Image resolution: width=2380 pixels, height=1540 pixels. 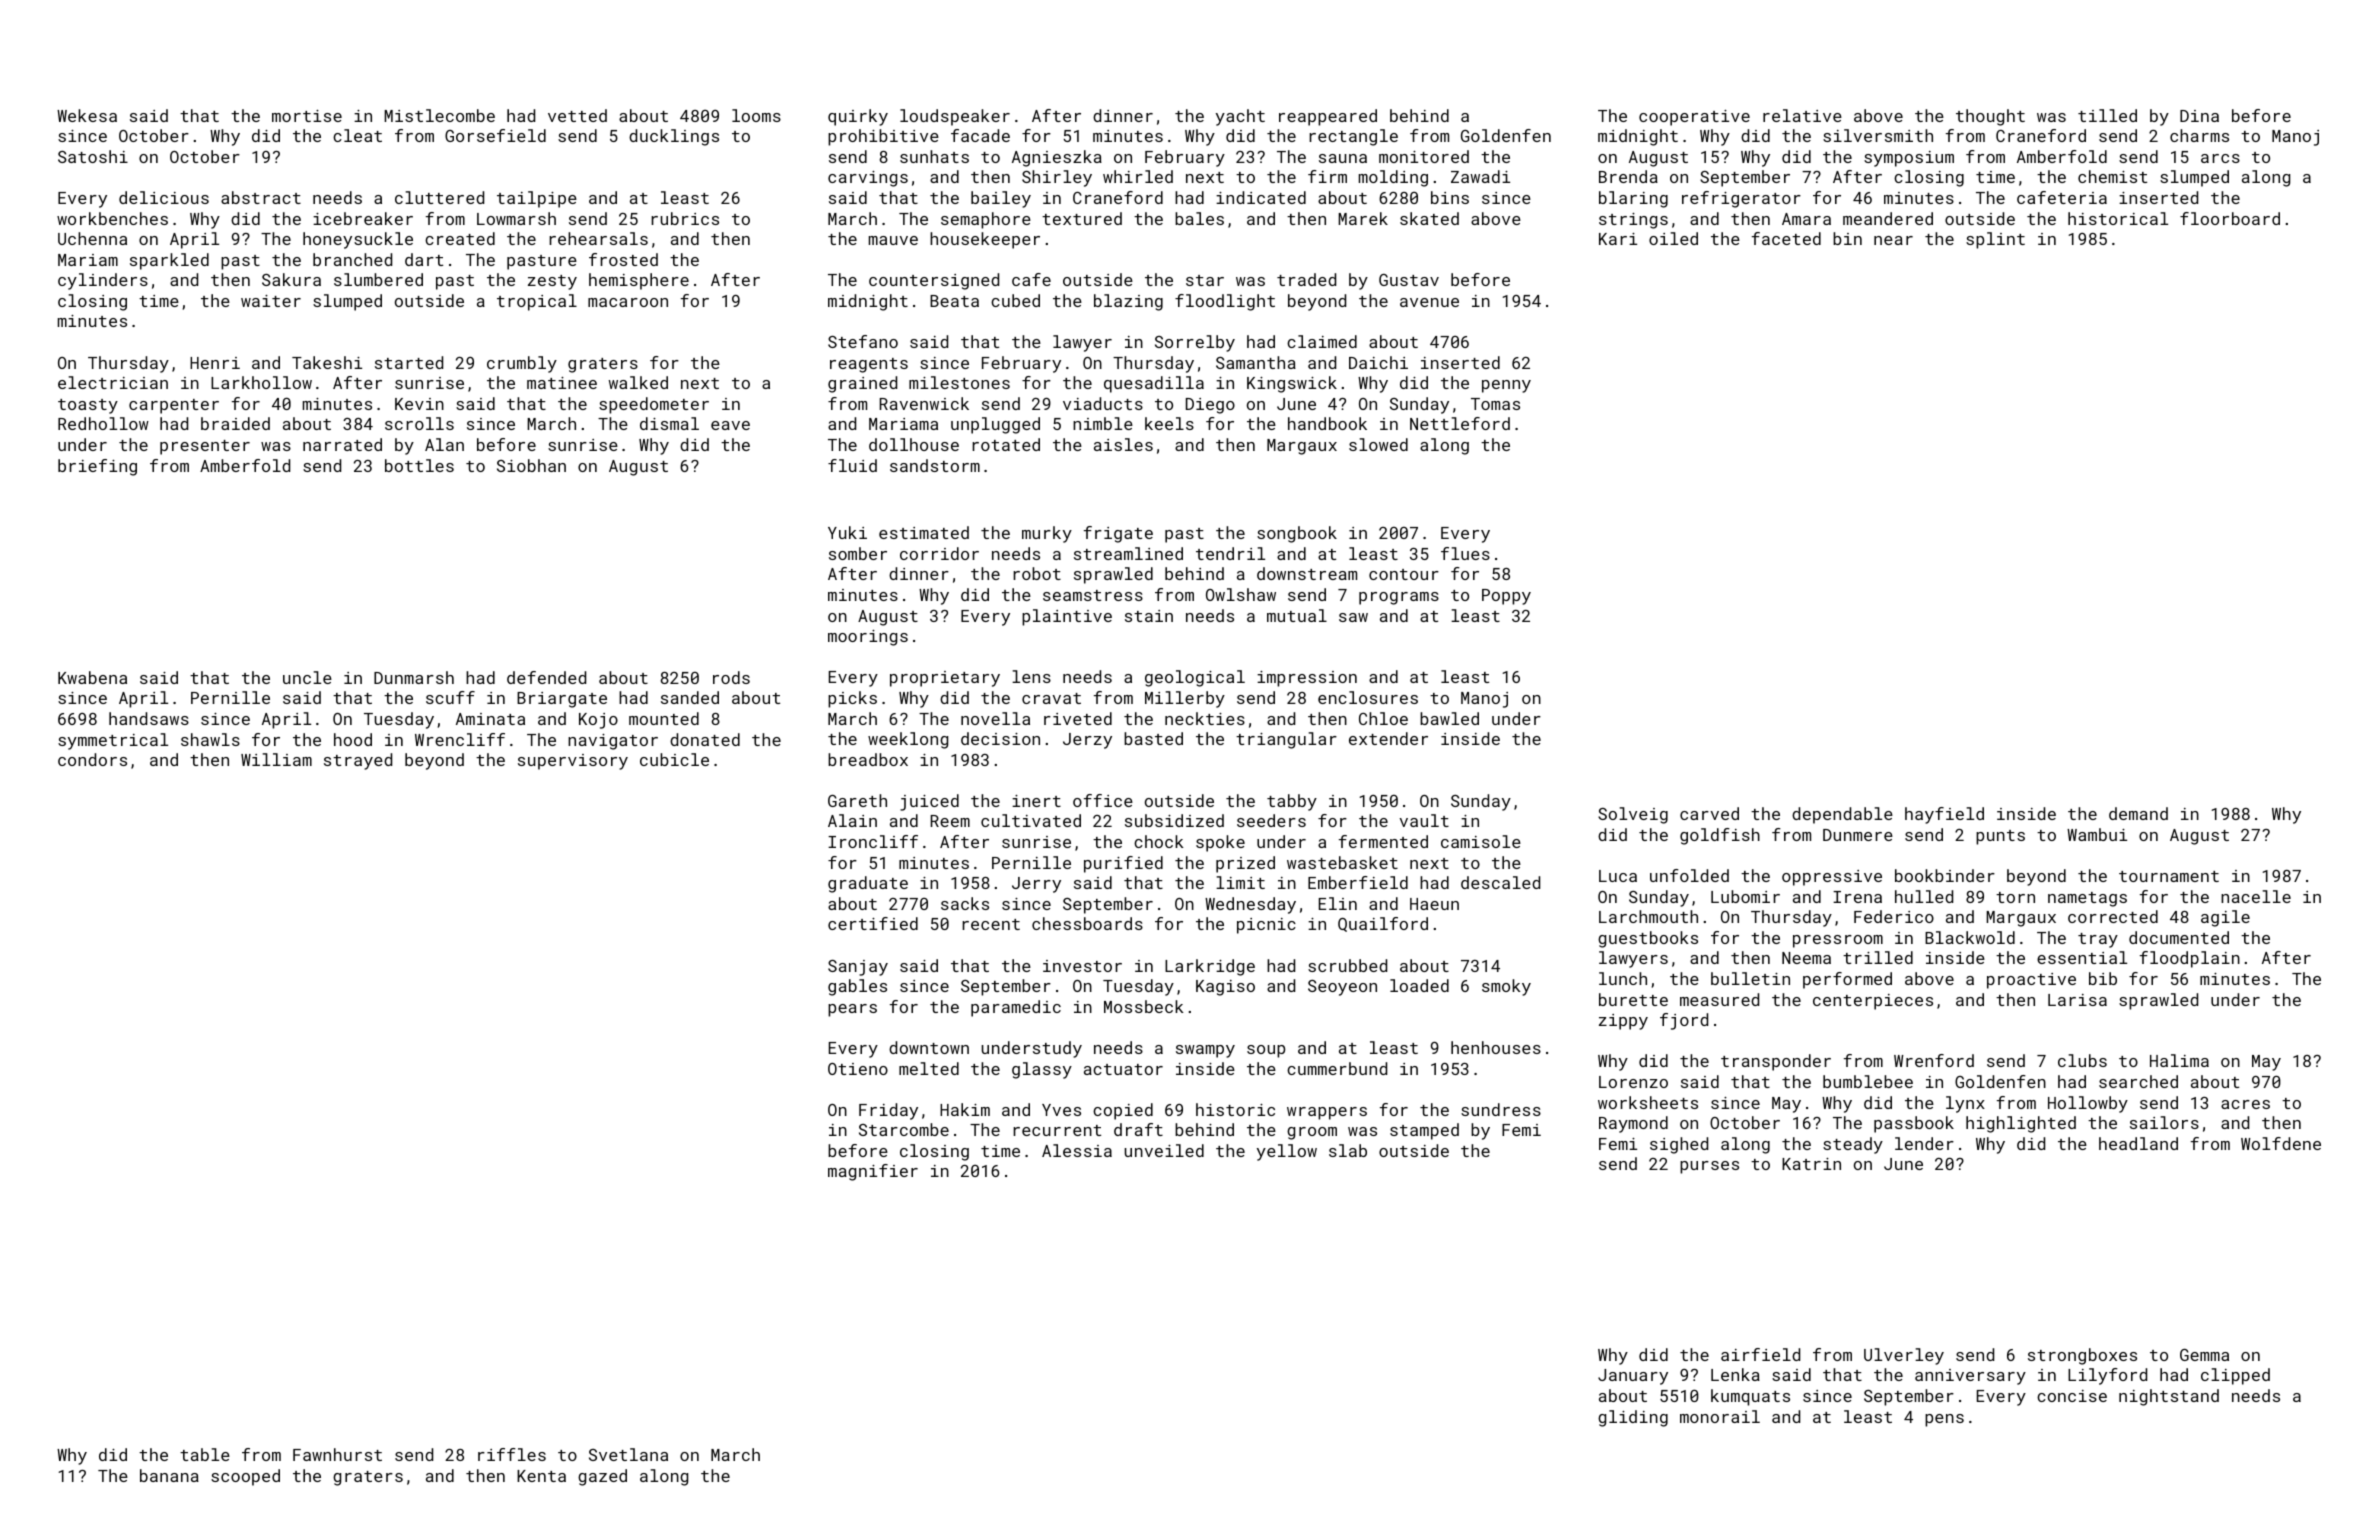 What do you see at coordinates (1648, 916) in the image?
I see `Larchmouth` at bounding box center [1648, 916].
